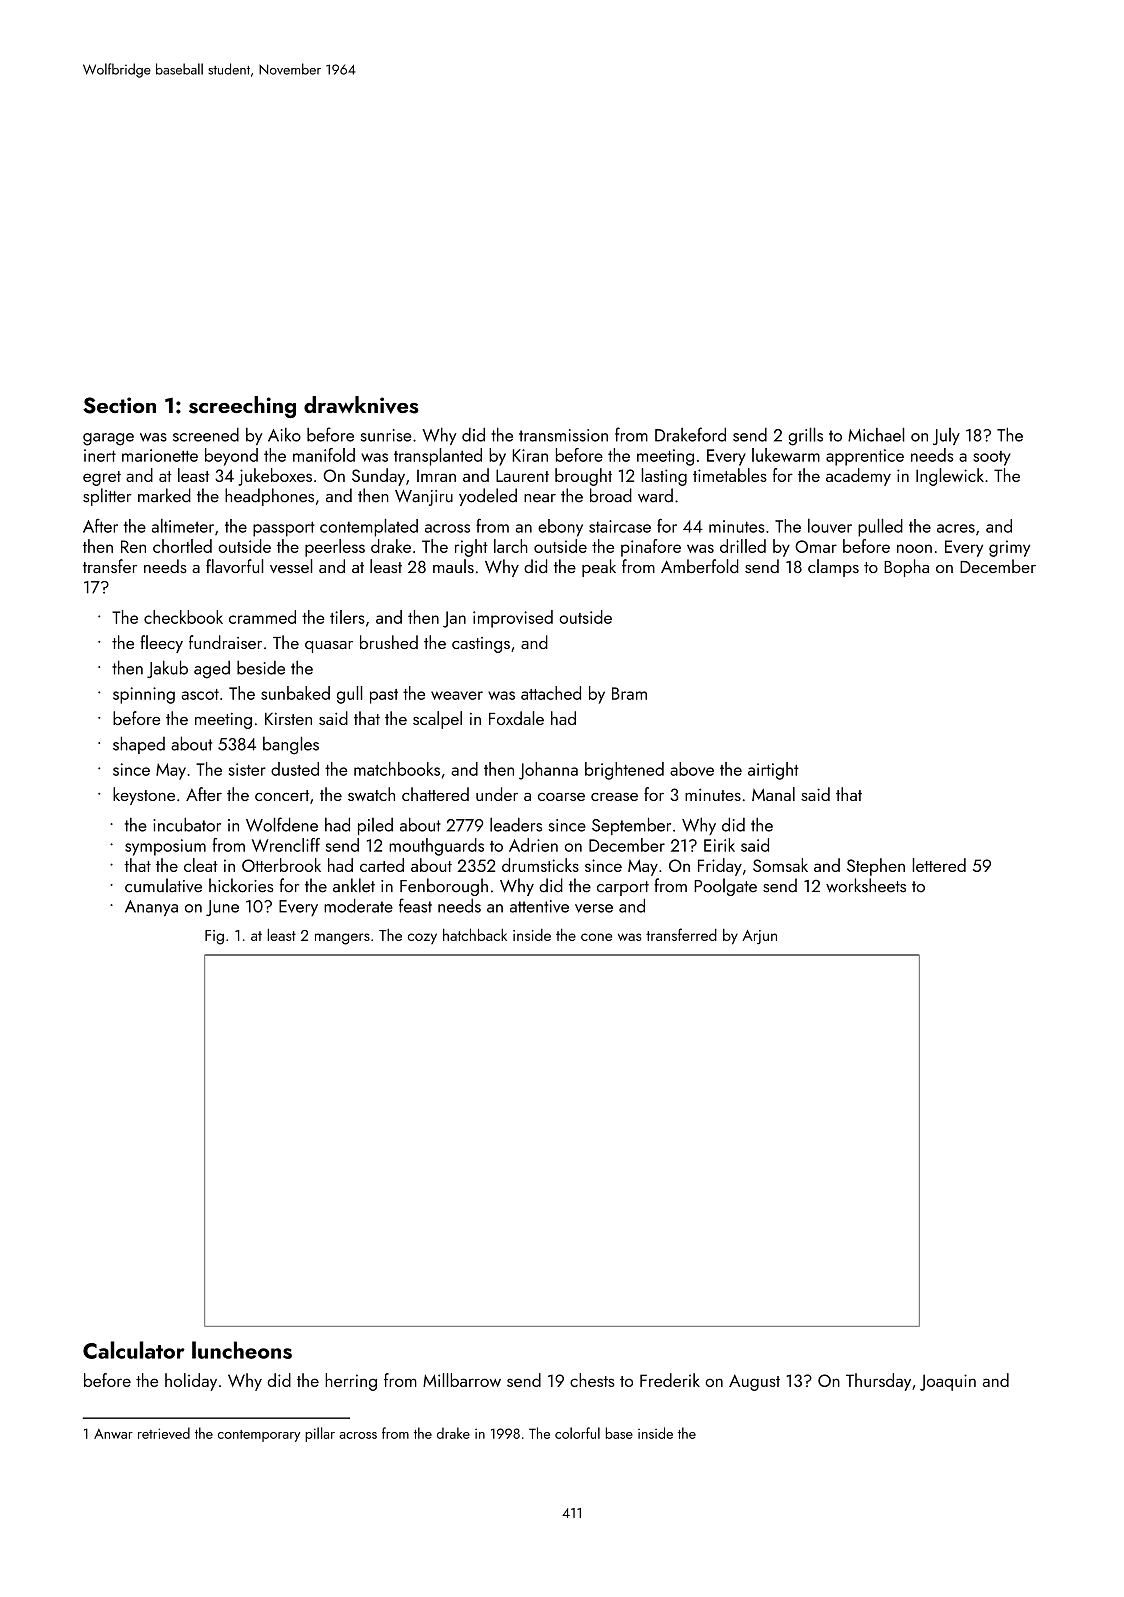 The width and height of the page is (1124, 1597). I want to click on Thursday, so click(878, 1382).
